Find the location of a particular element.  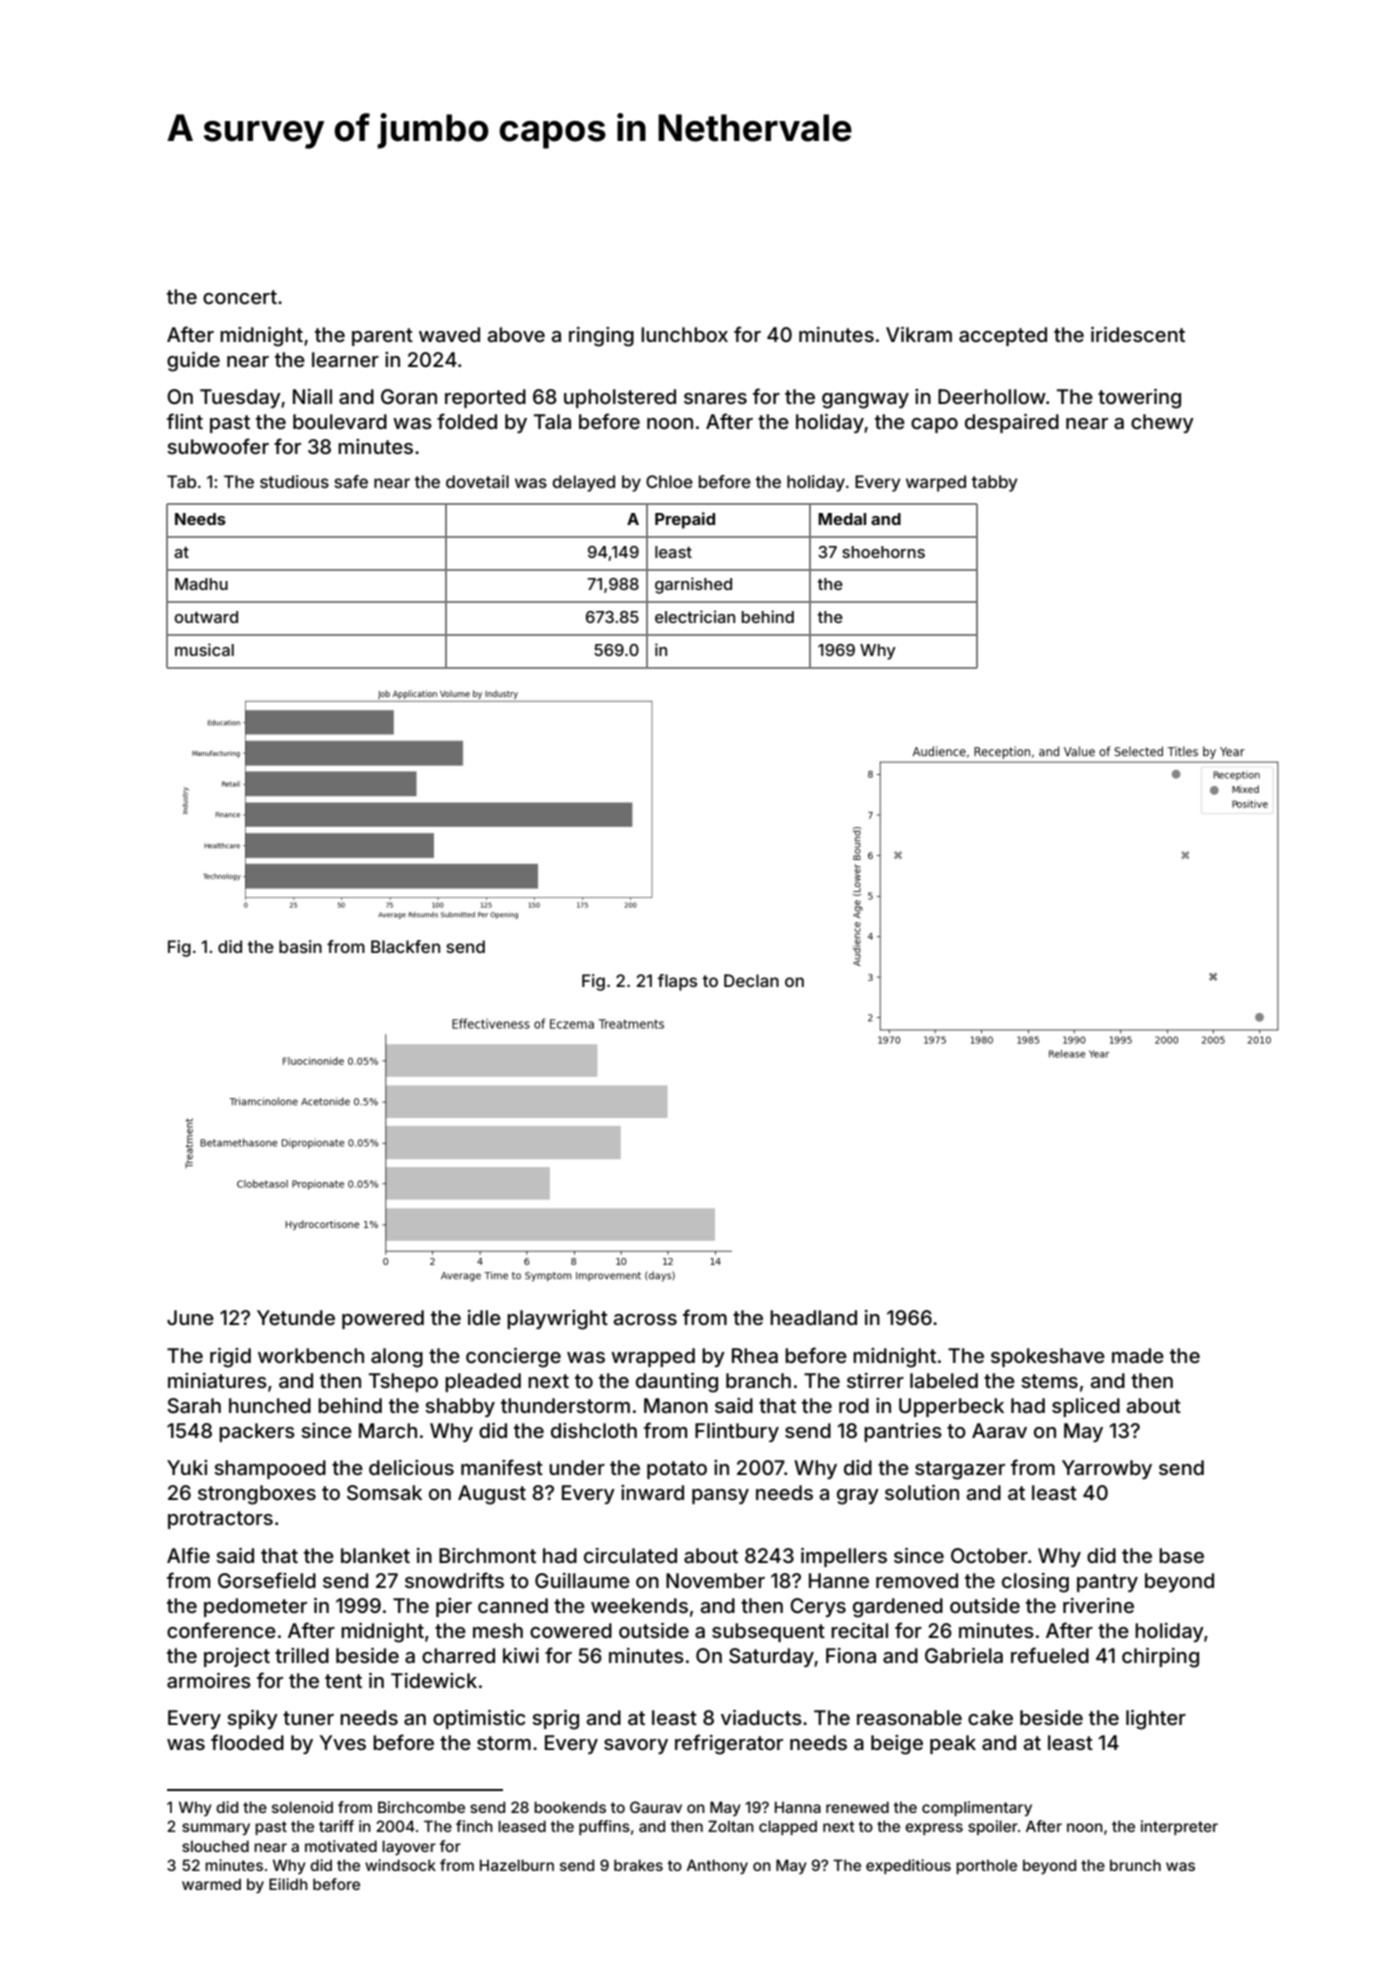

iridescent is located at coordinates (1138, 334).
